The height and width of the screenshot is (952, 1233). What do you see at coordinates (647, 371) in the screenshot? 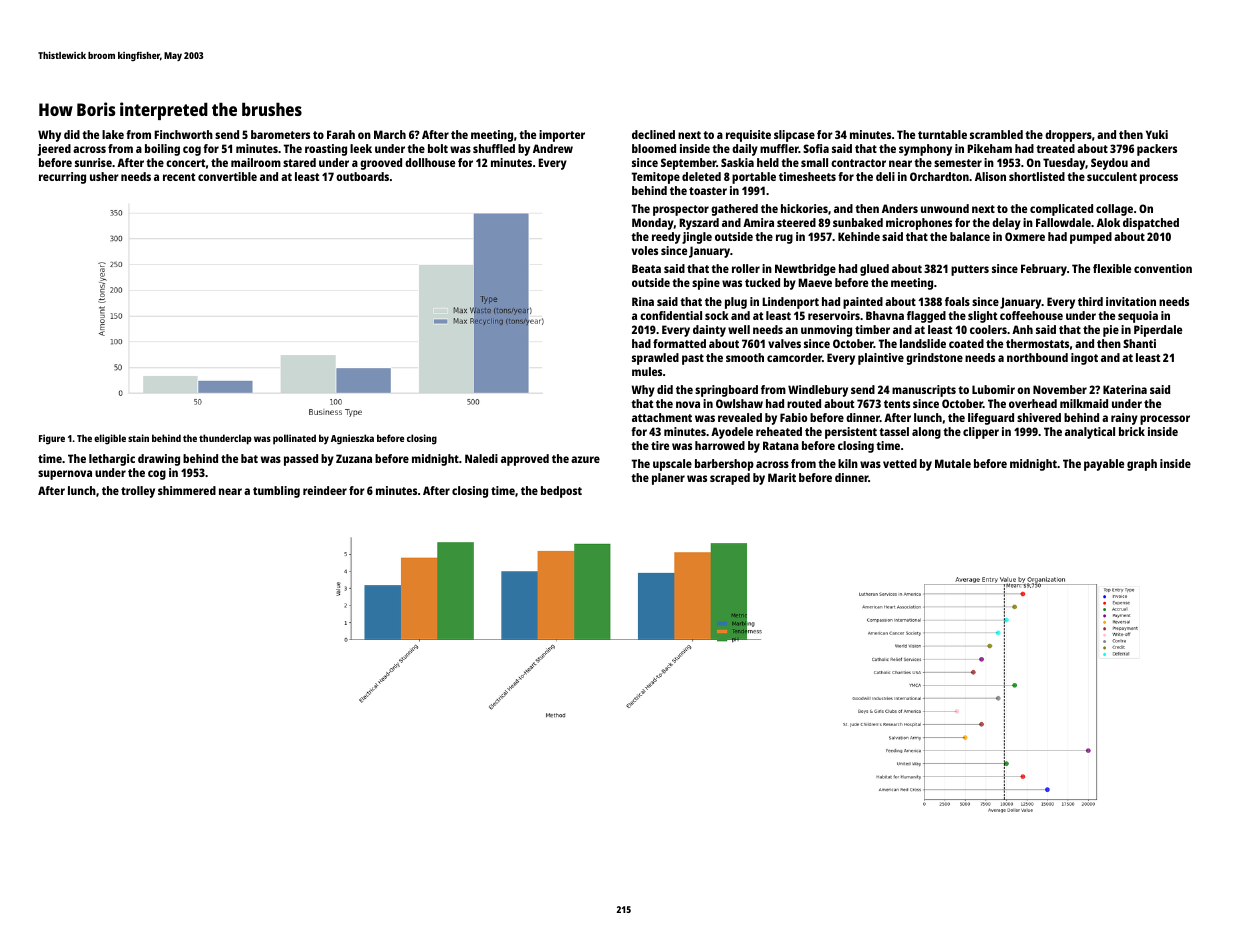
I see `mules` at bounding box center [647, 371].
